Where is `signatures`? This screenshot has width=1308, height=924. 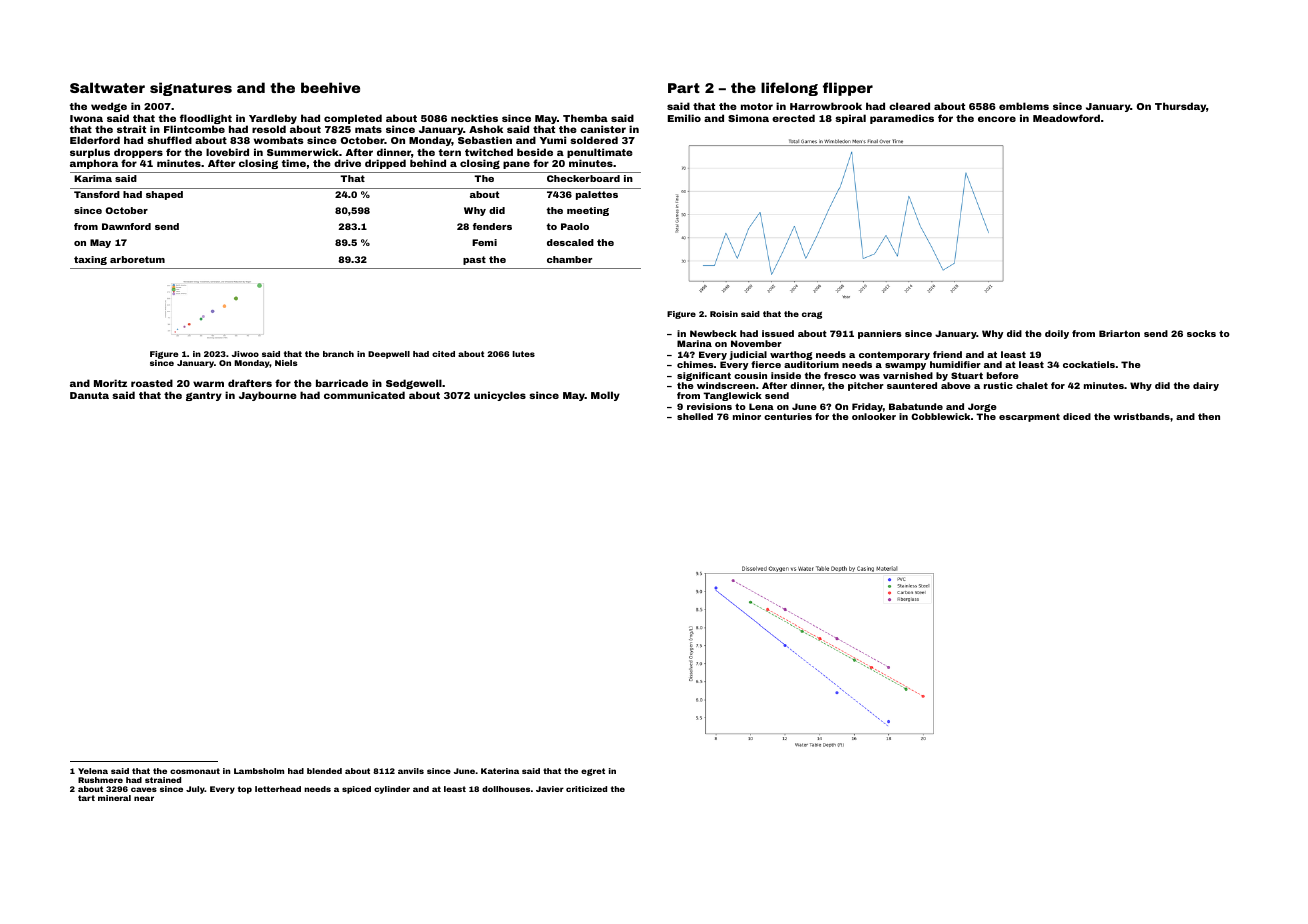
signatures is located at coordinates (191, 89).
